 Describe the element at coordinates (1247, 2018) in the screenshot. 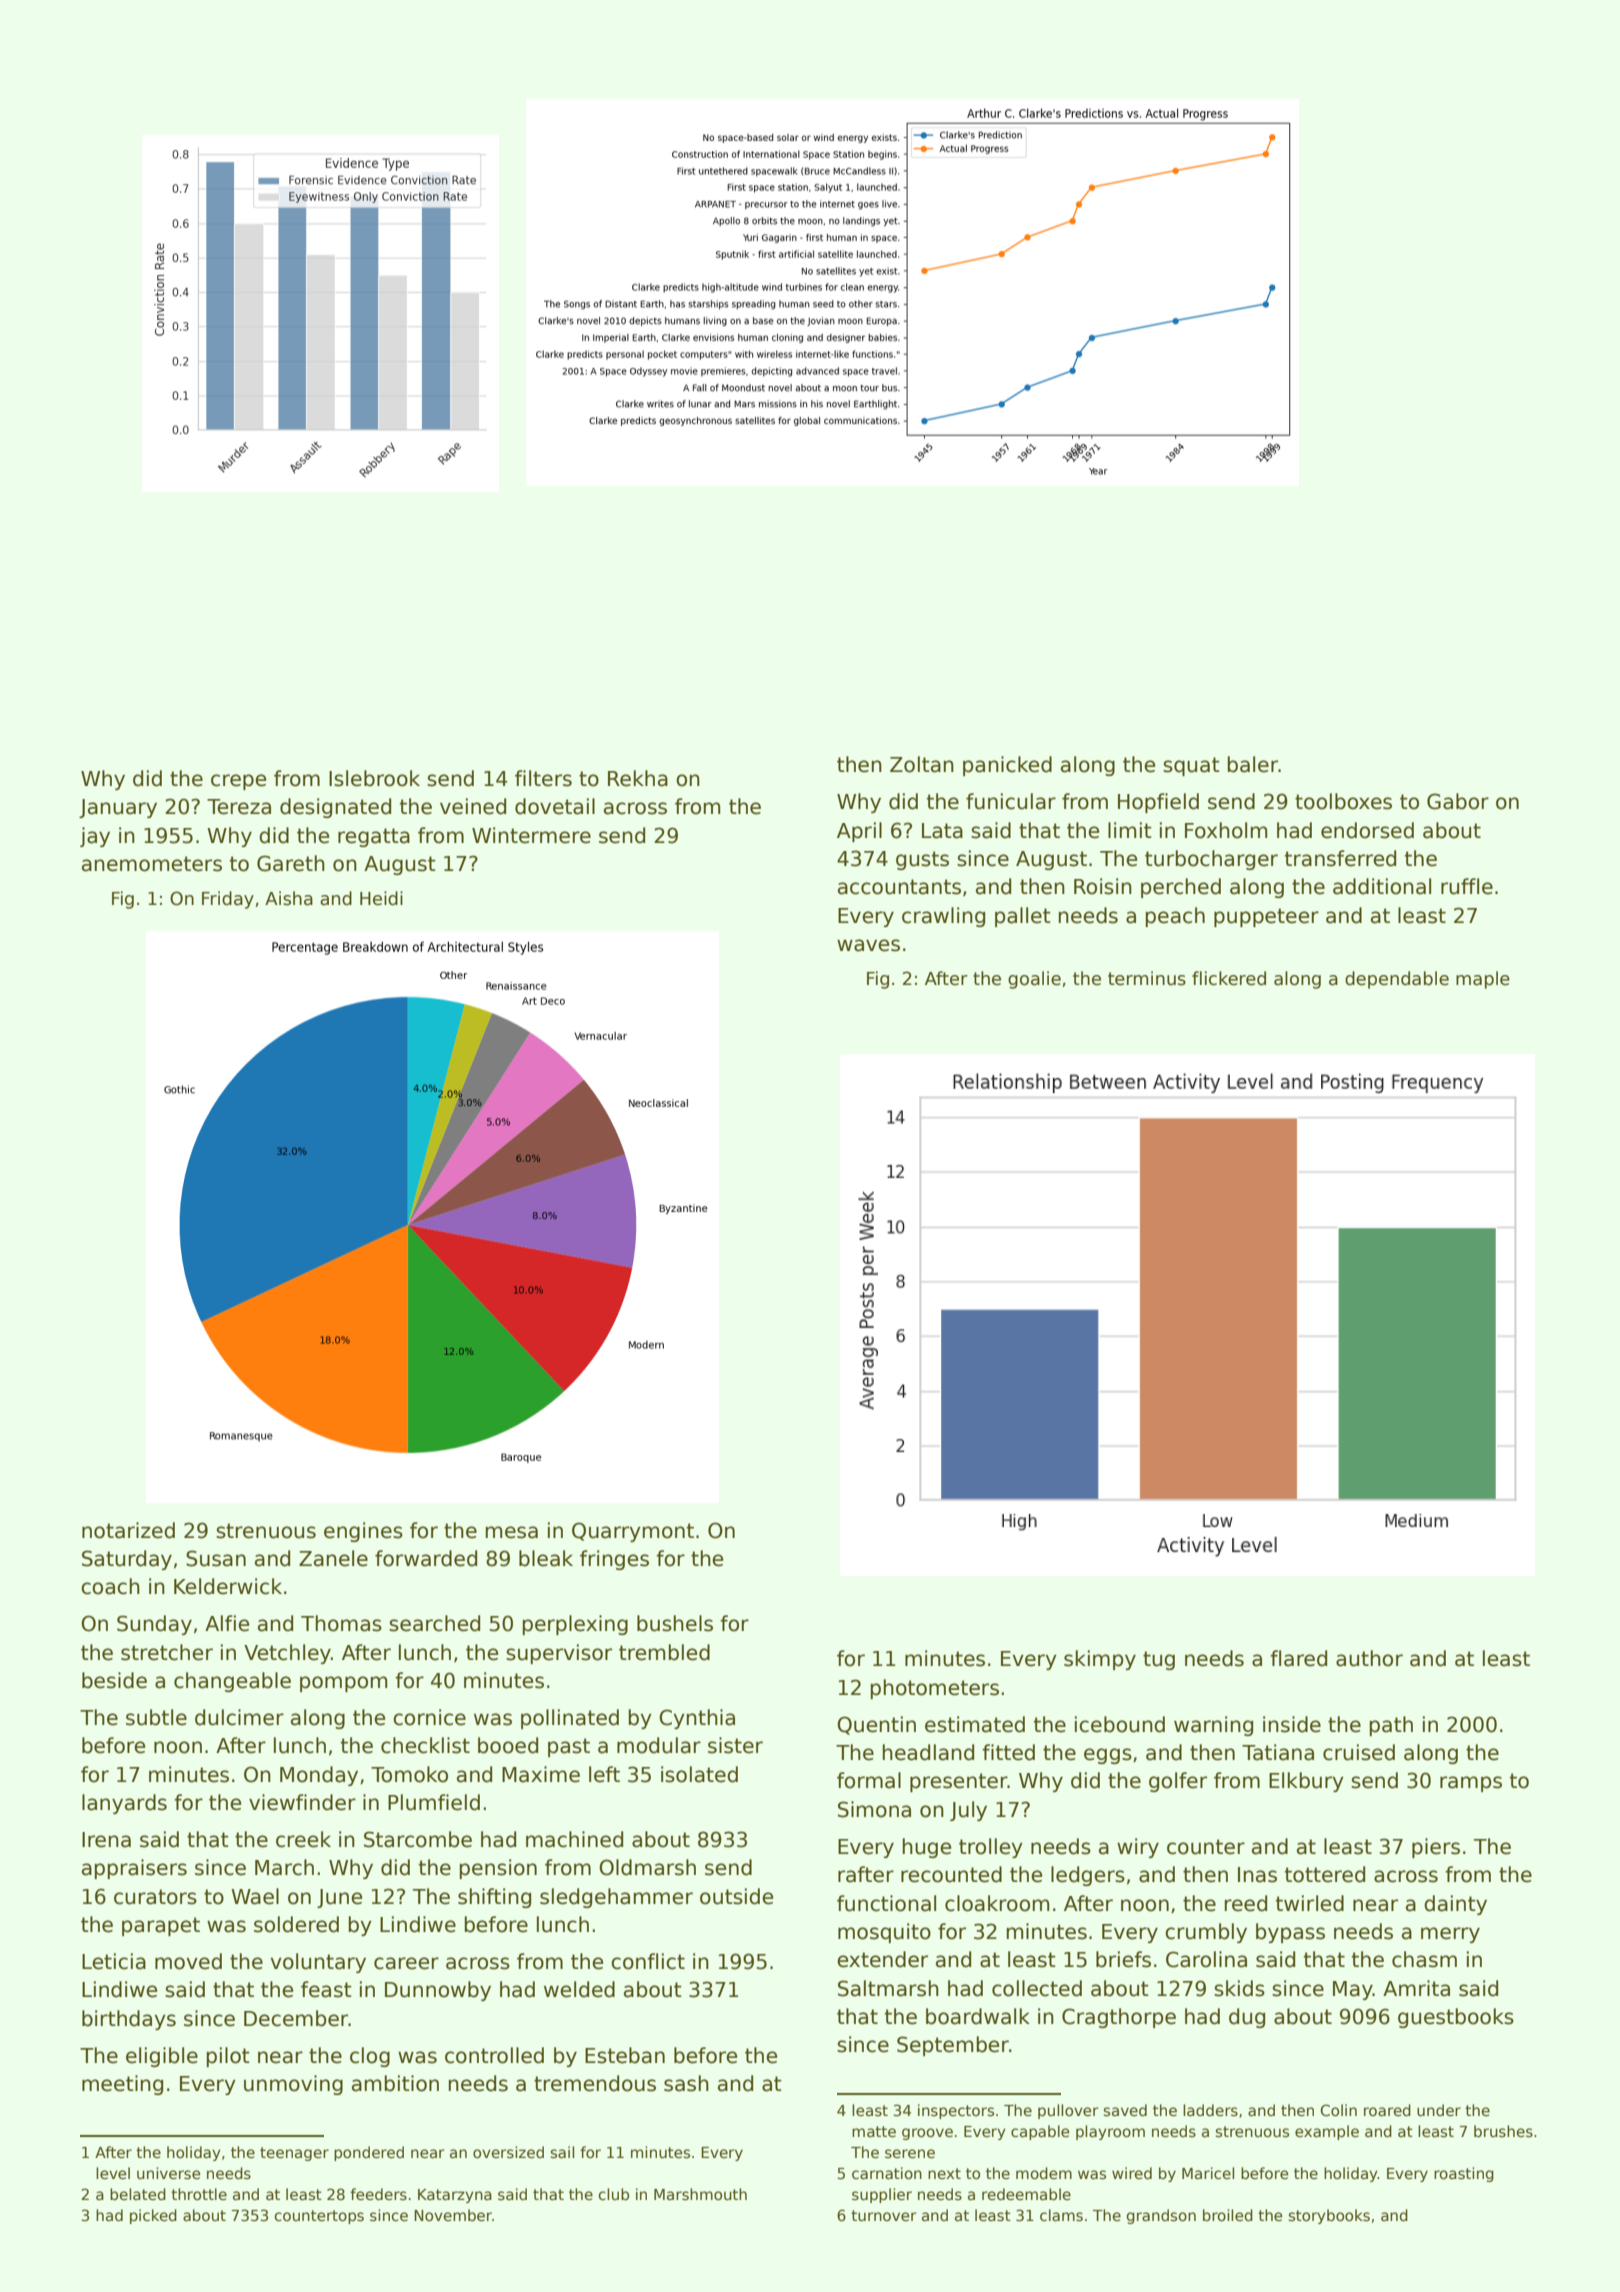

I see `dug` at that location.
